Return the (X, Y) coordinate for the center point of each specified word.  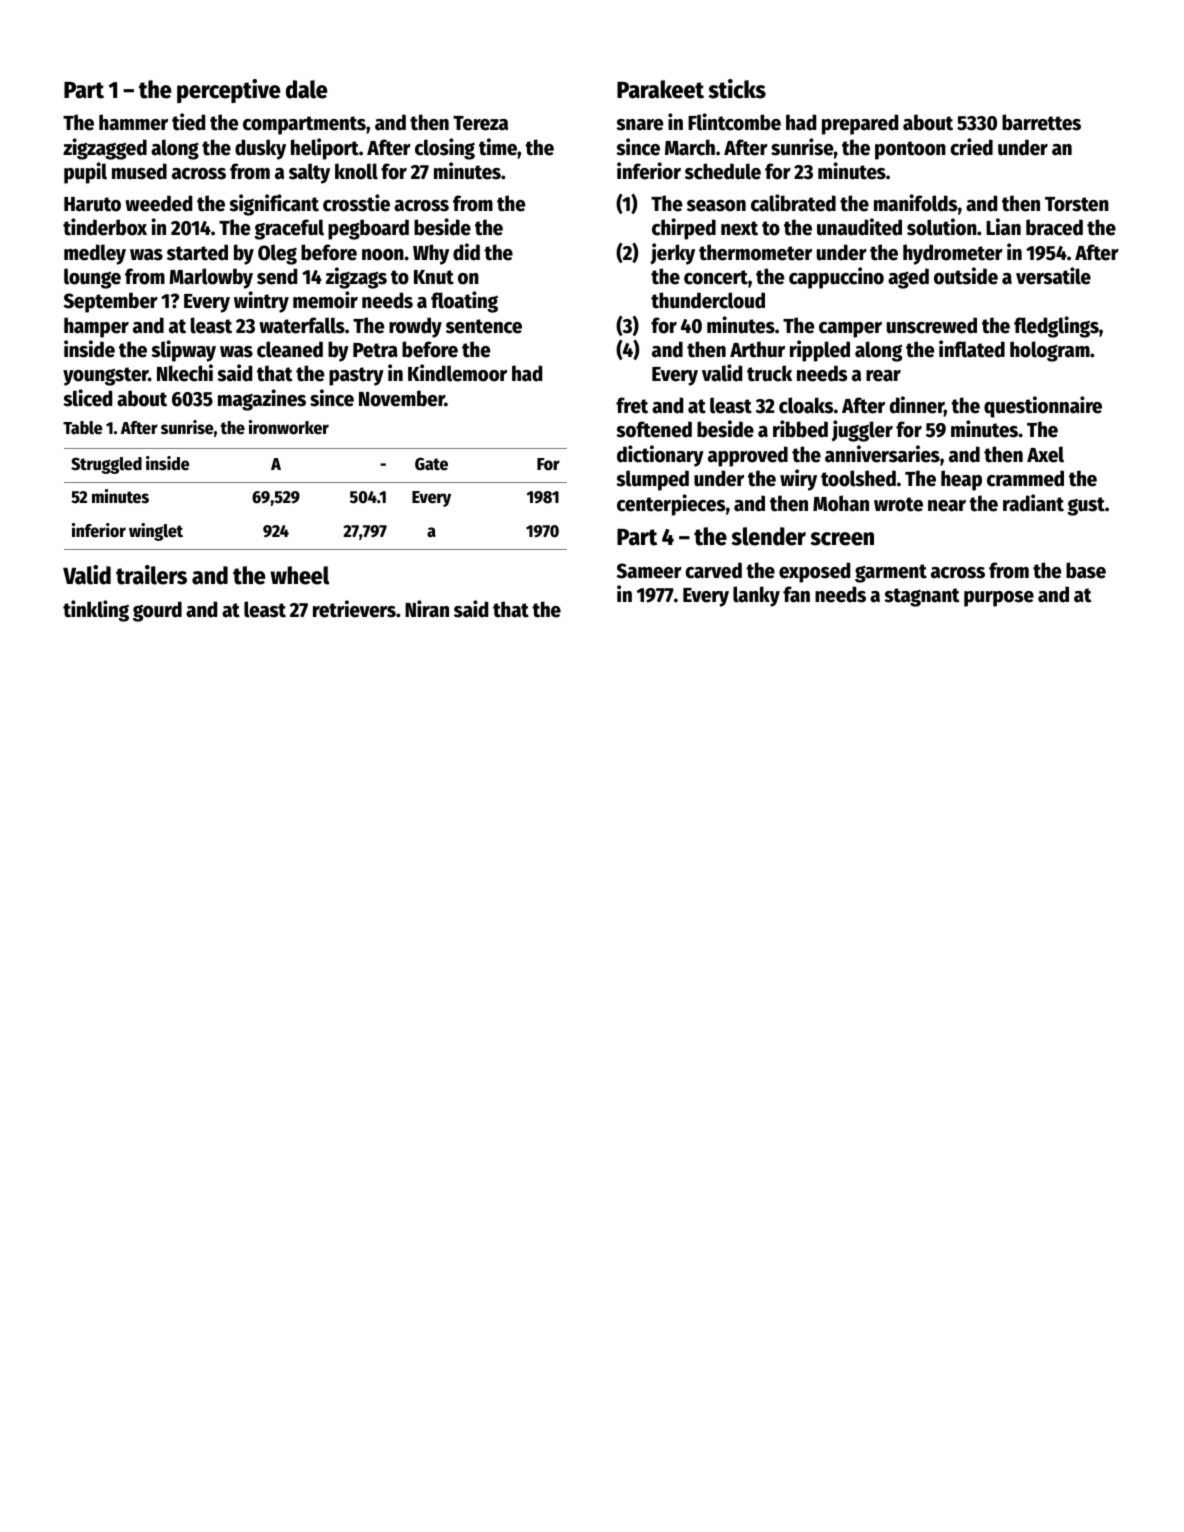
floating (464, 302)
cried (971, 147)
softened (654, 429)
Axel (1045, 454)
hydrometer (953, 254)
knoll (356, 171)
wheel (299, 575)
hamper (96, 327)
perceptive (229, 91)
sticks (737, 89)
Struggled (106, 465)
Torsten (1077, 204)
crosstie (356, 203)
